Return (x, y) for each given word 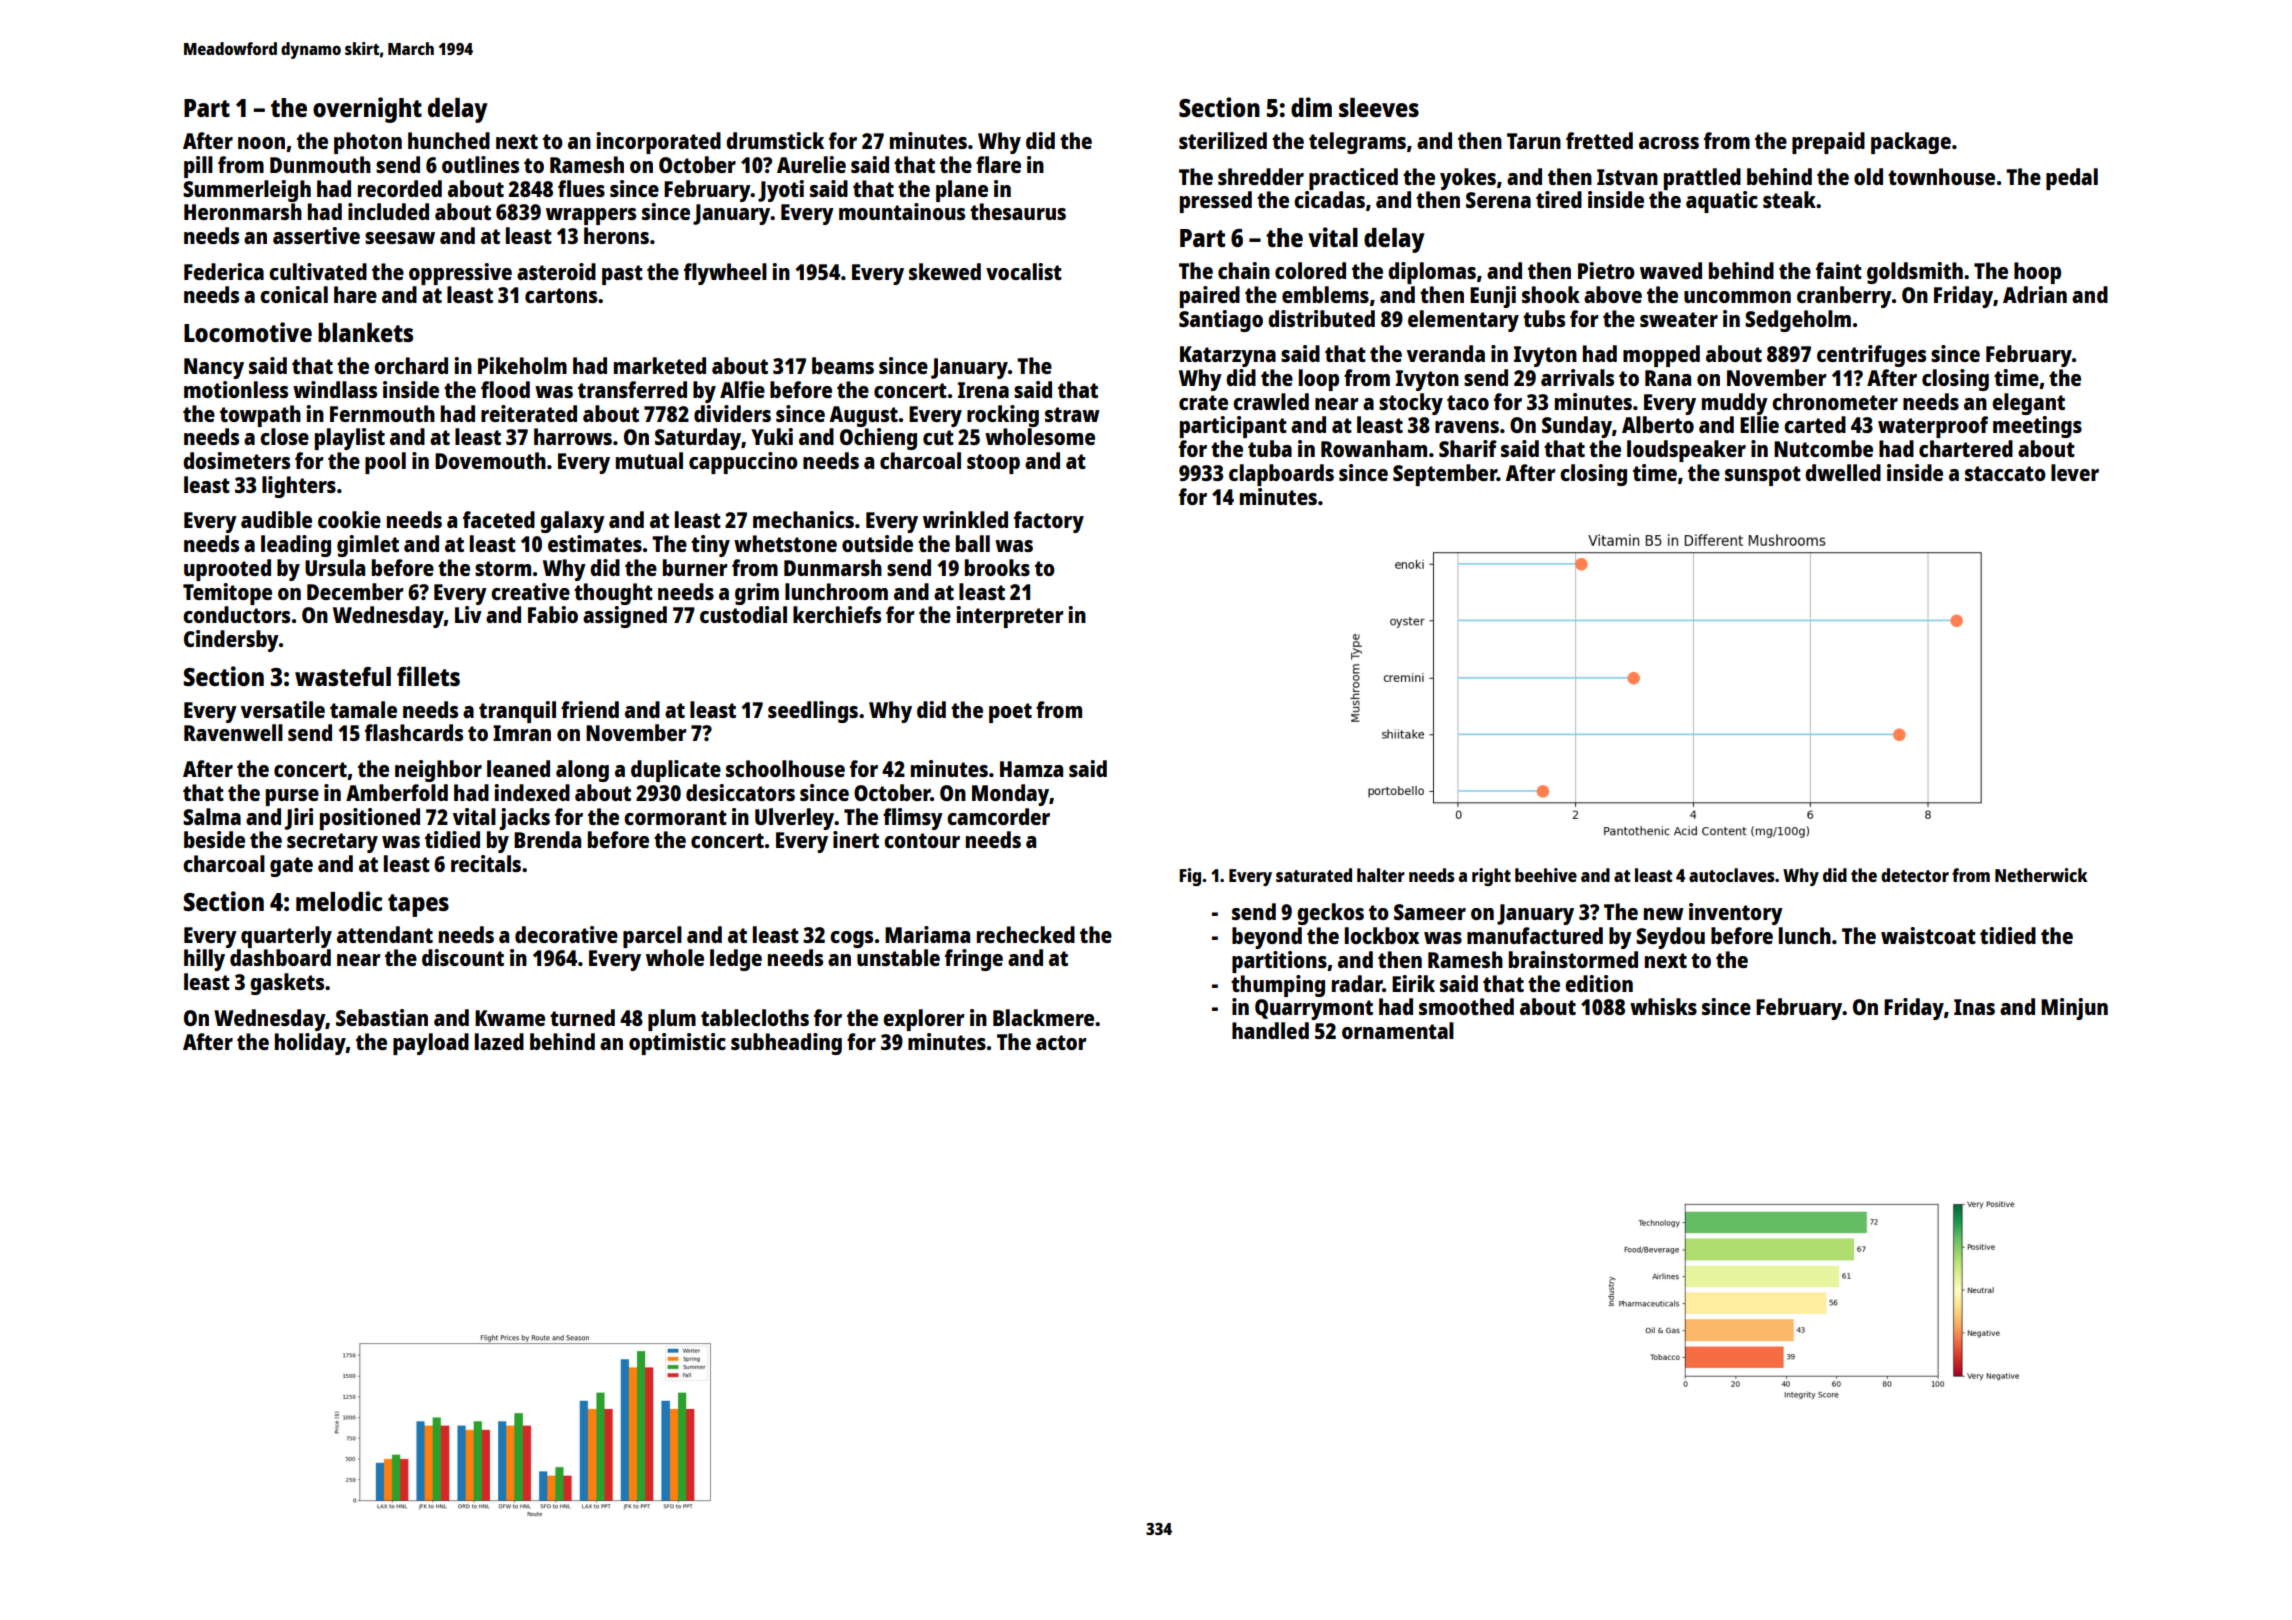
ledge (736, 960)
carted (1815, 424)
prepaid (1828, 143)
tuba (1270, 448)
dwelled (1843, 472)
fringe (974, 960)
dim (1311, 107)
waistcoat (1928, 935)
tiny (710, 546)
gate (291, 867)
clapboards (1281, 475)
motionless (236, 389)
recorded (400, 188)
